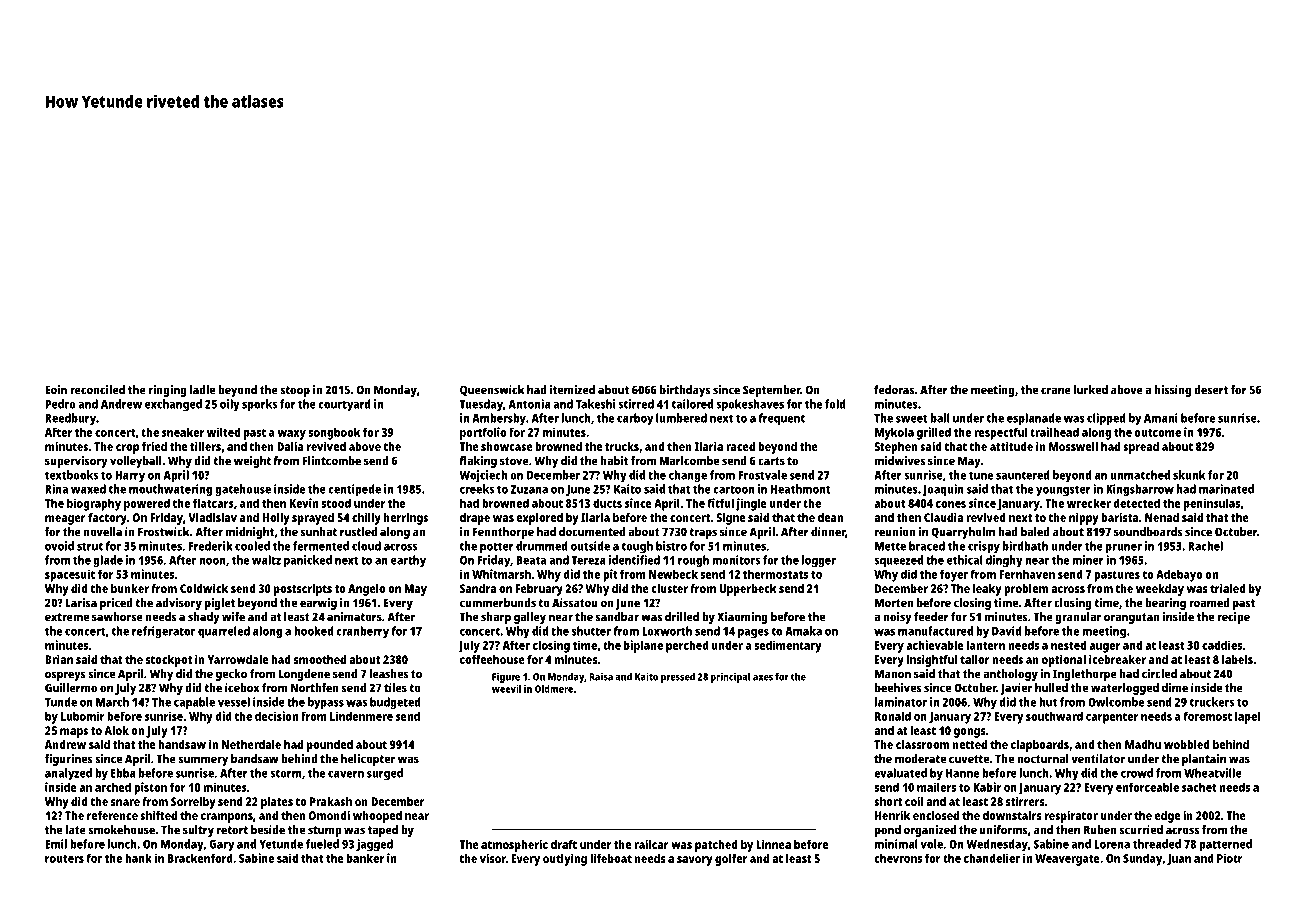 Image resolution: width=1308 pixels, height=924 pixels. I want to click on reference, so click(112, 815).
